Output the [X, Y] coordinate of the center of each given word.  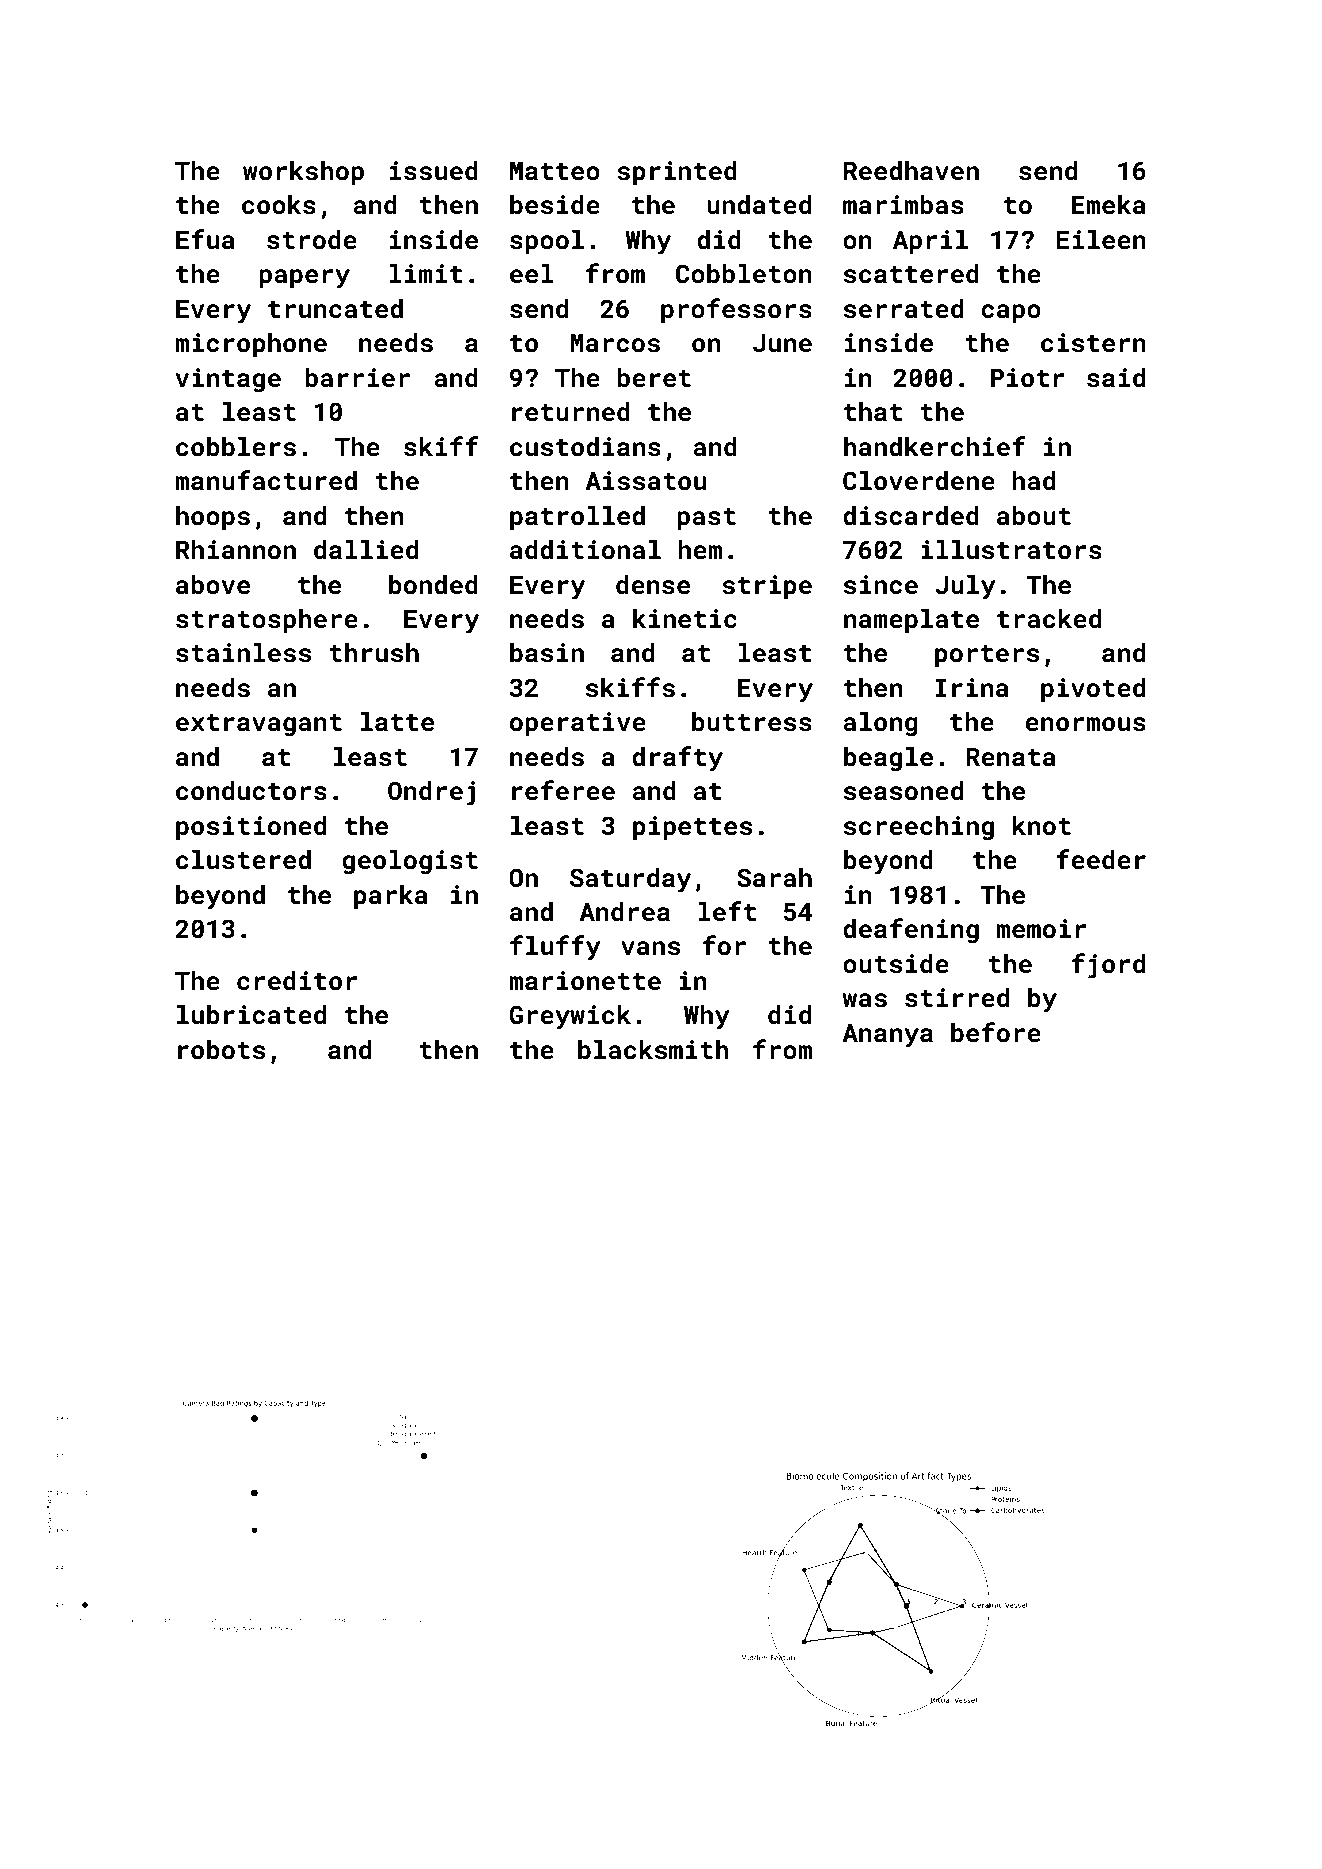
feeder [1101, 859]
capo [1011, 313]
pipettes [692, 828]
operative [578, 724]
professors [736, 310]
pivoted [1093, 690]
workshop [303, 173]
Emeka [1109, 205]
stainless [243, 653]
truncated [335, 309]
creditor [297, 981]
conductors [251, 791]
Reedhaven [911, 171]
